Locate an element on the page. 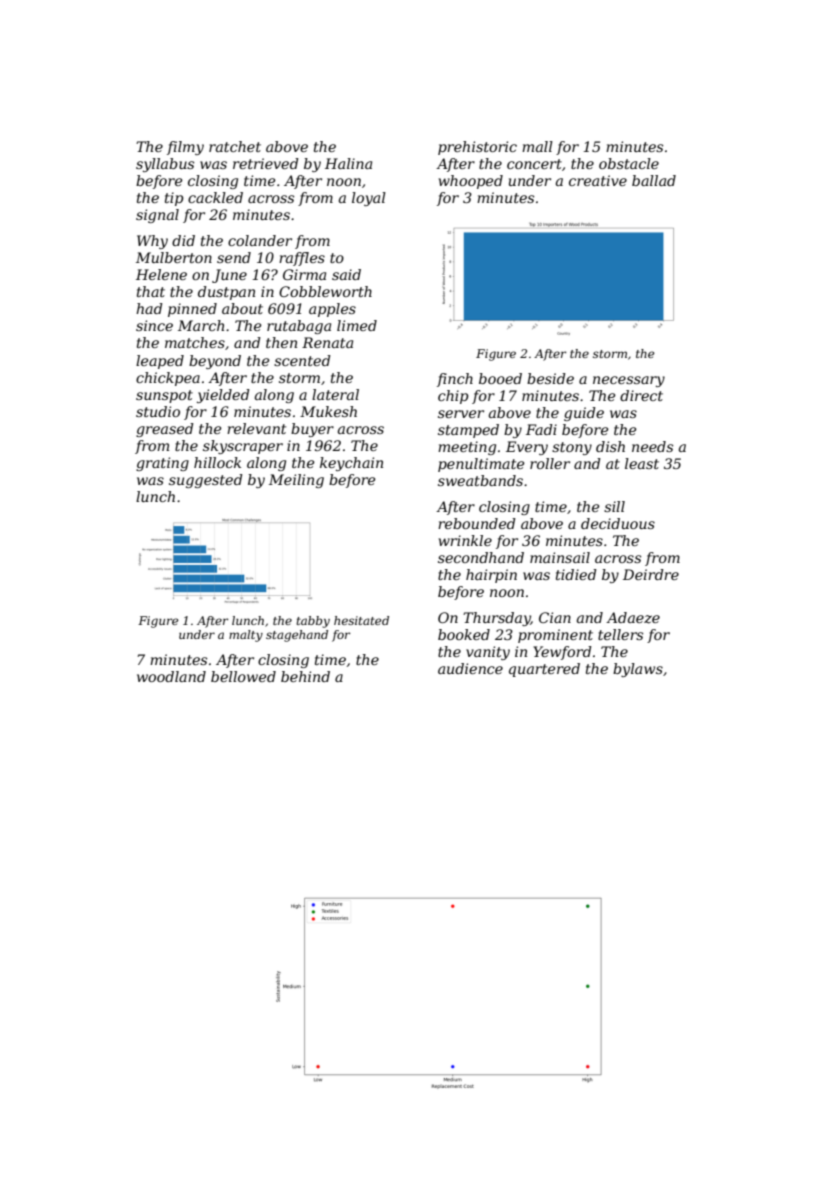 This image has height=1178, width=830. whooped is located at coordinates (471, 182).
